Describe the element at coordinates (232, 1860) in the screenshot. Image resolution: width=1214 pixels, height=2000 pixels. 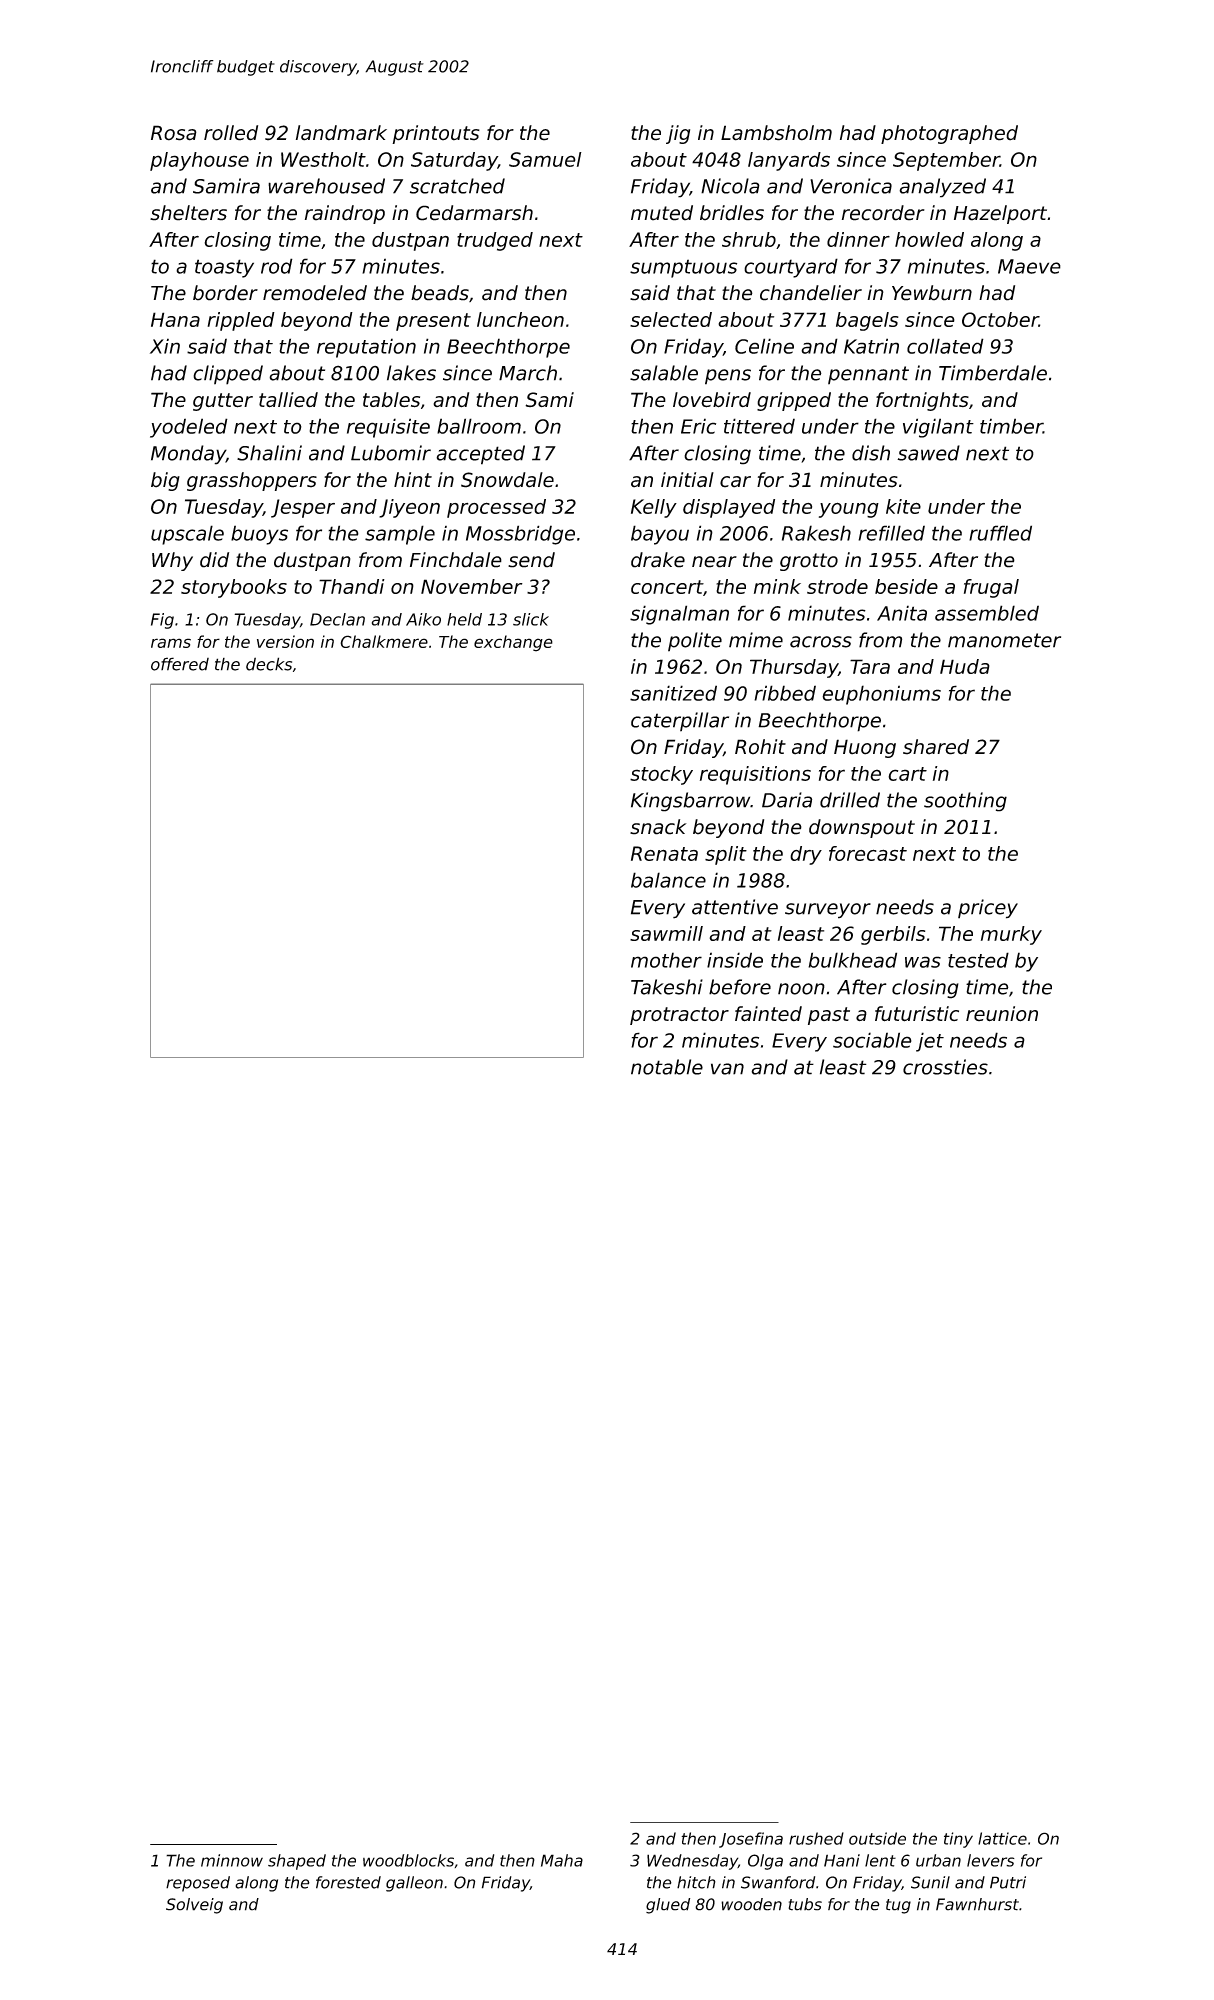
I see `minnow` at that location.
